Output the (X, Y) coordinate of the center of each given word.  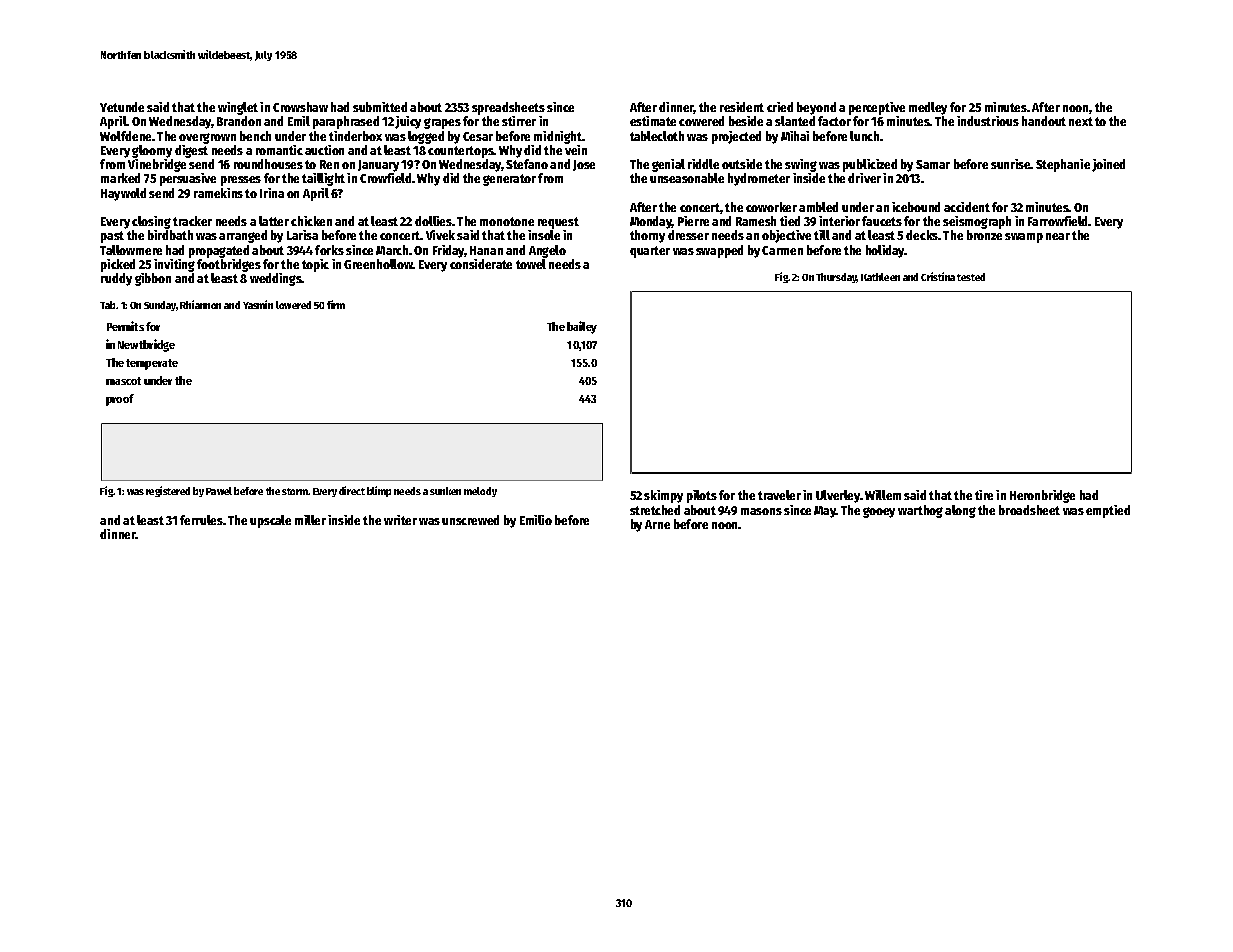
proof (120, 400)
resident (742, 107)
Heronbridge (1042, 496)
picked (118, 265)
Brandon (239, 121)
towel (531, 264)
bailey (582, 327)
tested (971, 277)
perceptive (877, 108)
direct (352, 490)
